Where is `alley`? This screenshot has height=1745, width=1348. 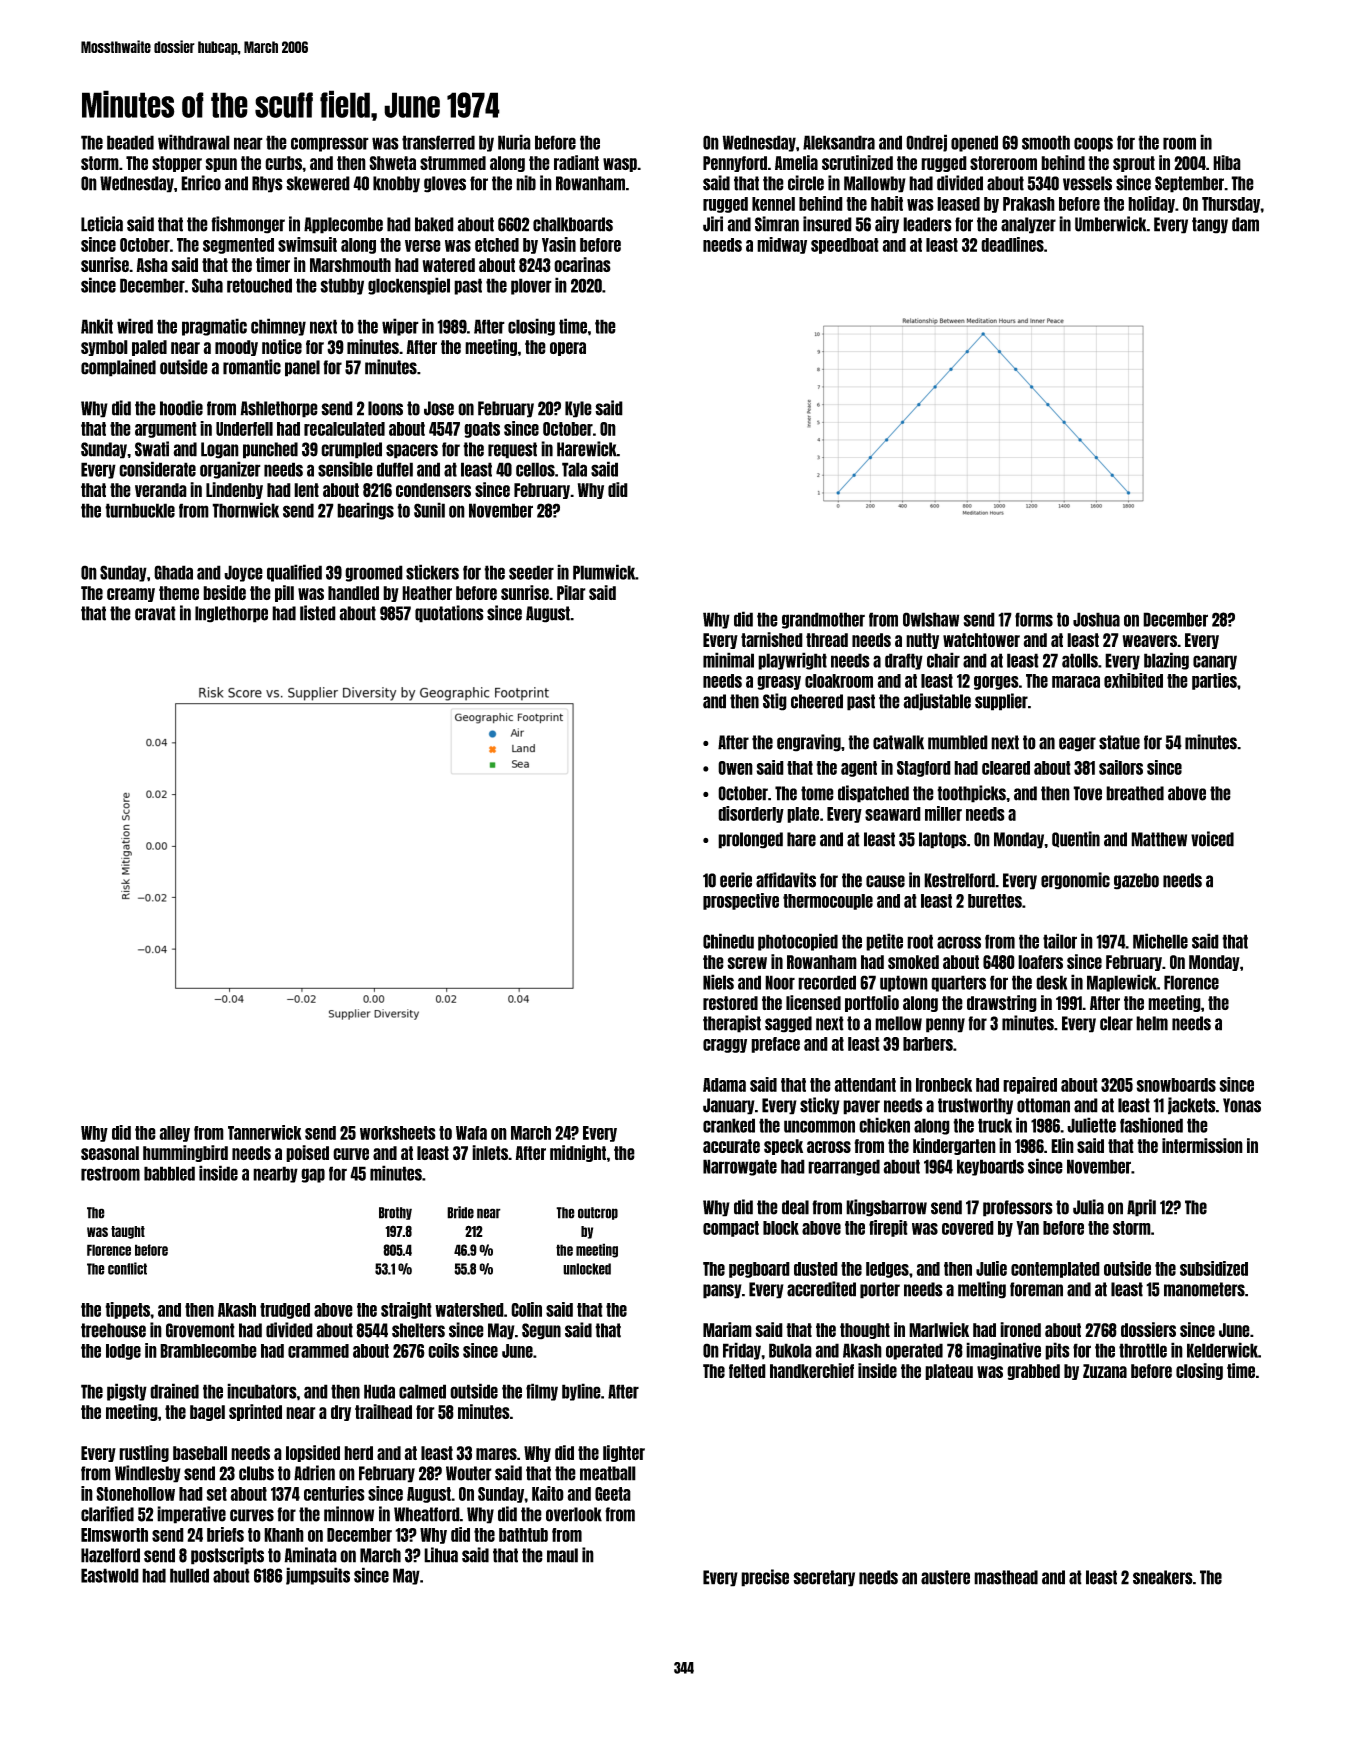
alley is located at coordinates (174, 1134).
